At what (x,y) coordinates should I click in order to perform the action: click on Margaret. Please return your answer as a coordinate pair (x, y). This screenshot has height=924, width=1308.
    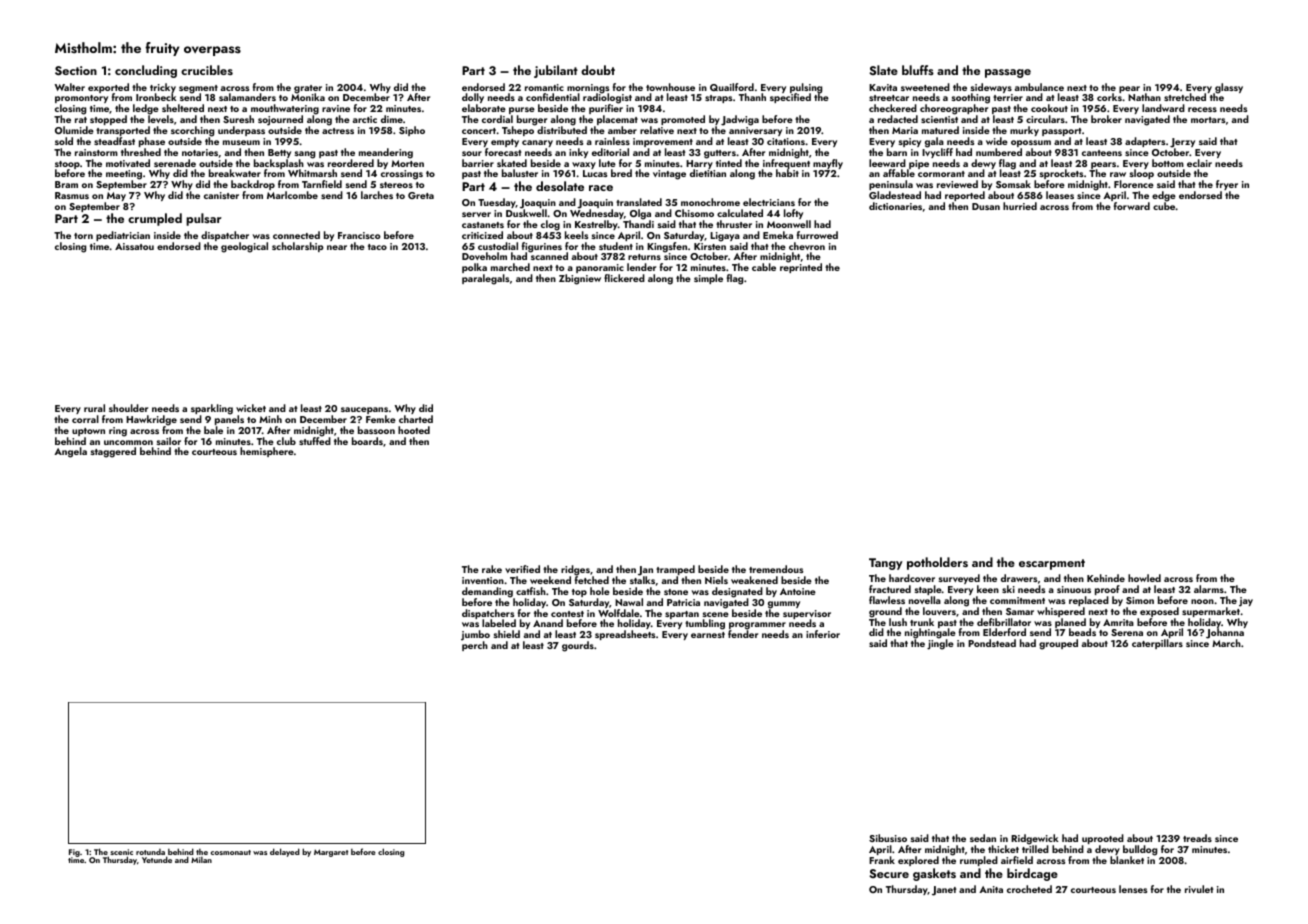
    Looking at the image, I should click on (331, 853).
